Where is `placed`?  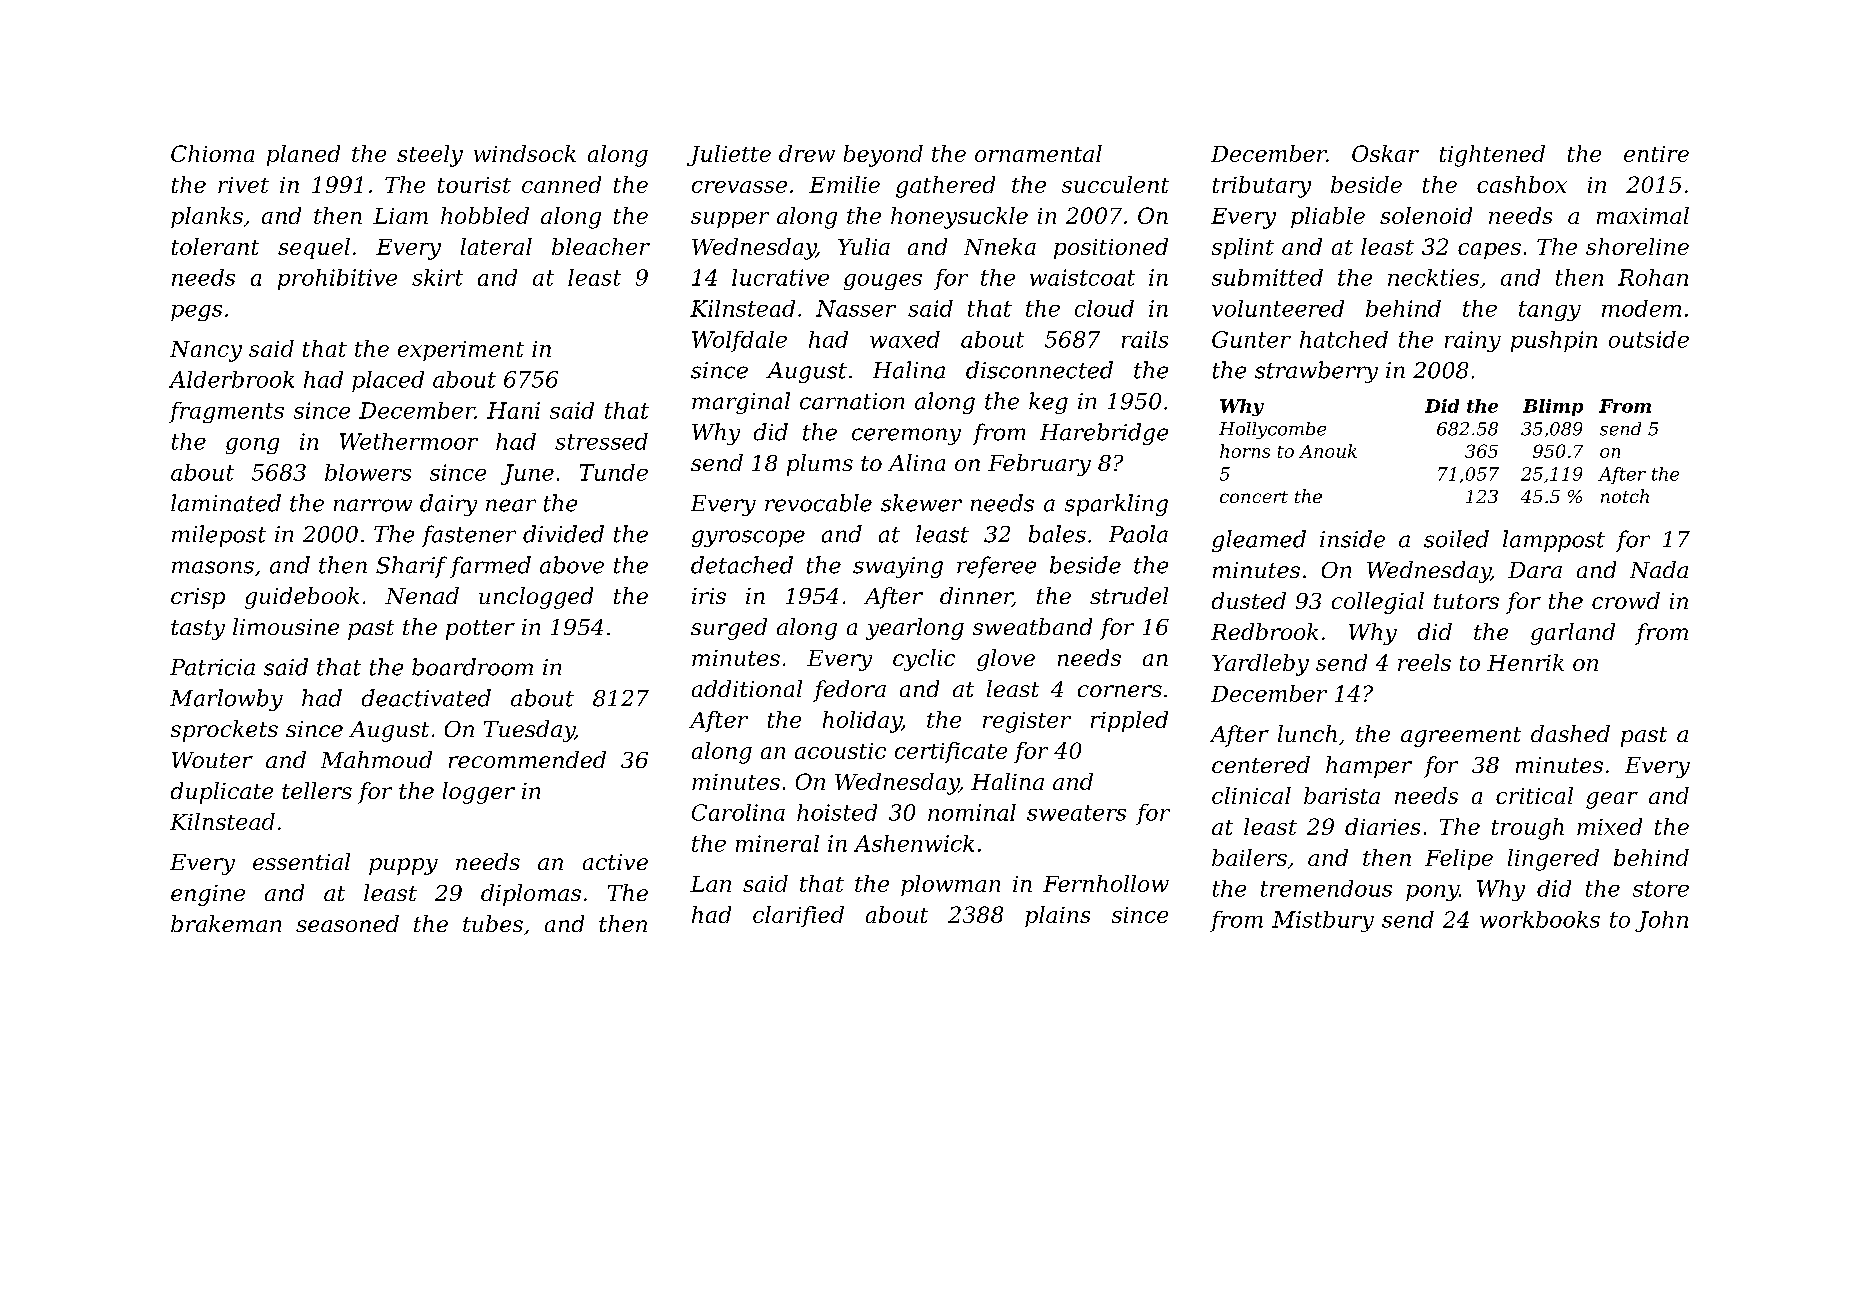 placed is located at coordinates (388, 381).
